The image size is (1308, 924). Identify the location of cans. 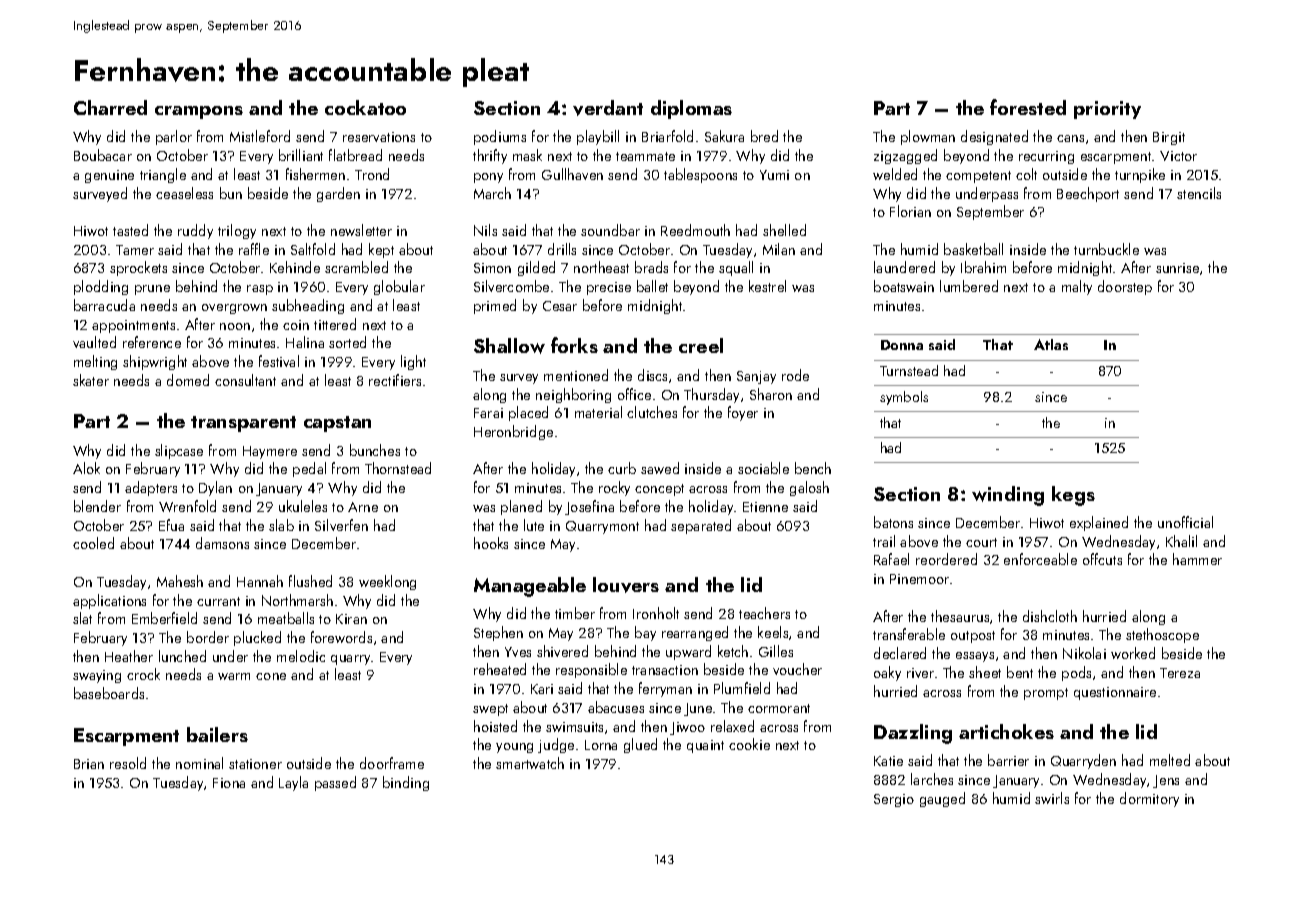
(1070, 138).
